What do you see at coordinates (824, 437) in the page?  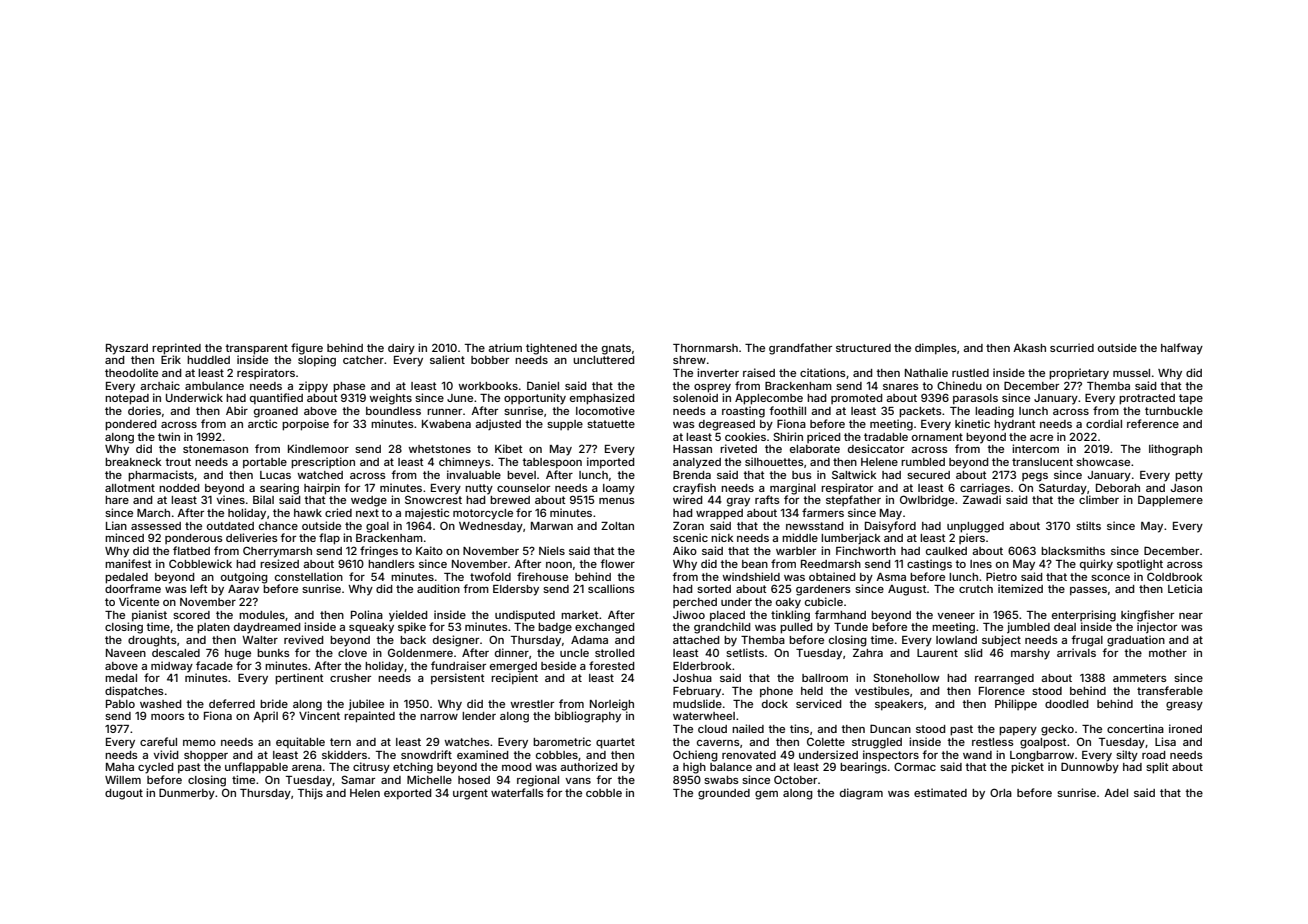 I see `priced` at bounding box center [824, 437].
